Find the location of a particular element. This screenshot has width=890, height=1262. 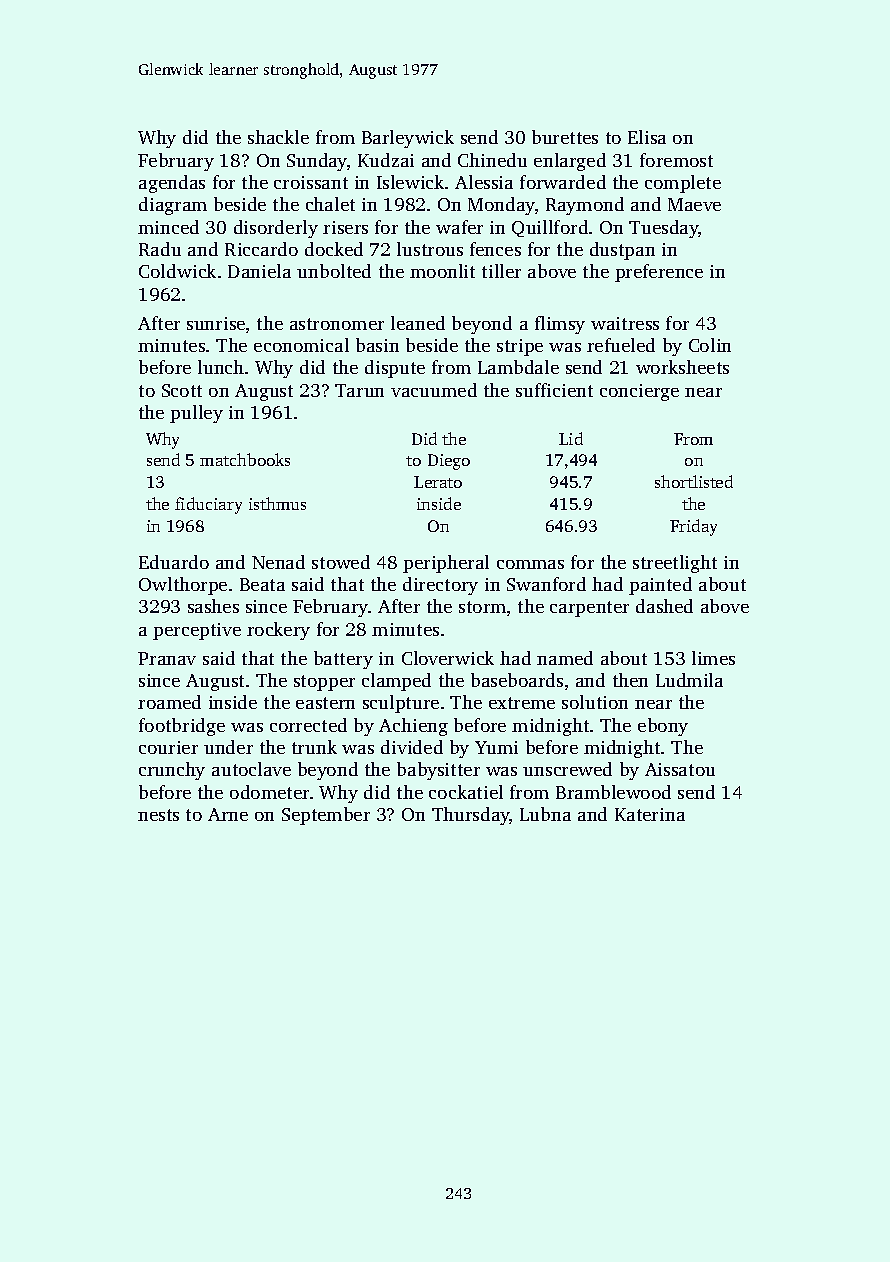

Eduardo is located at coordinates (174, 562).
